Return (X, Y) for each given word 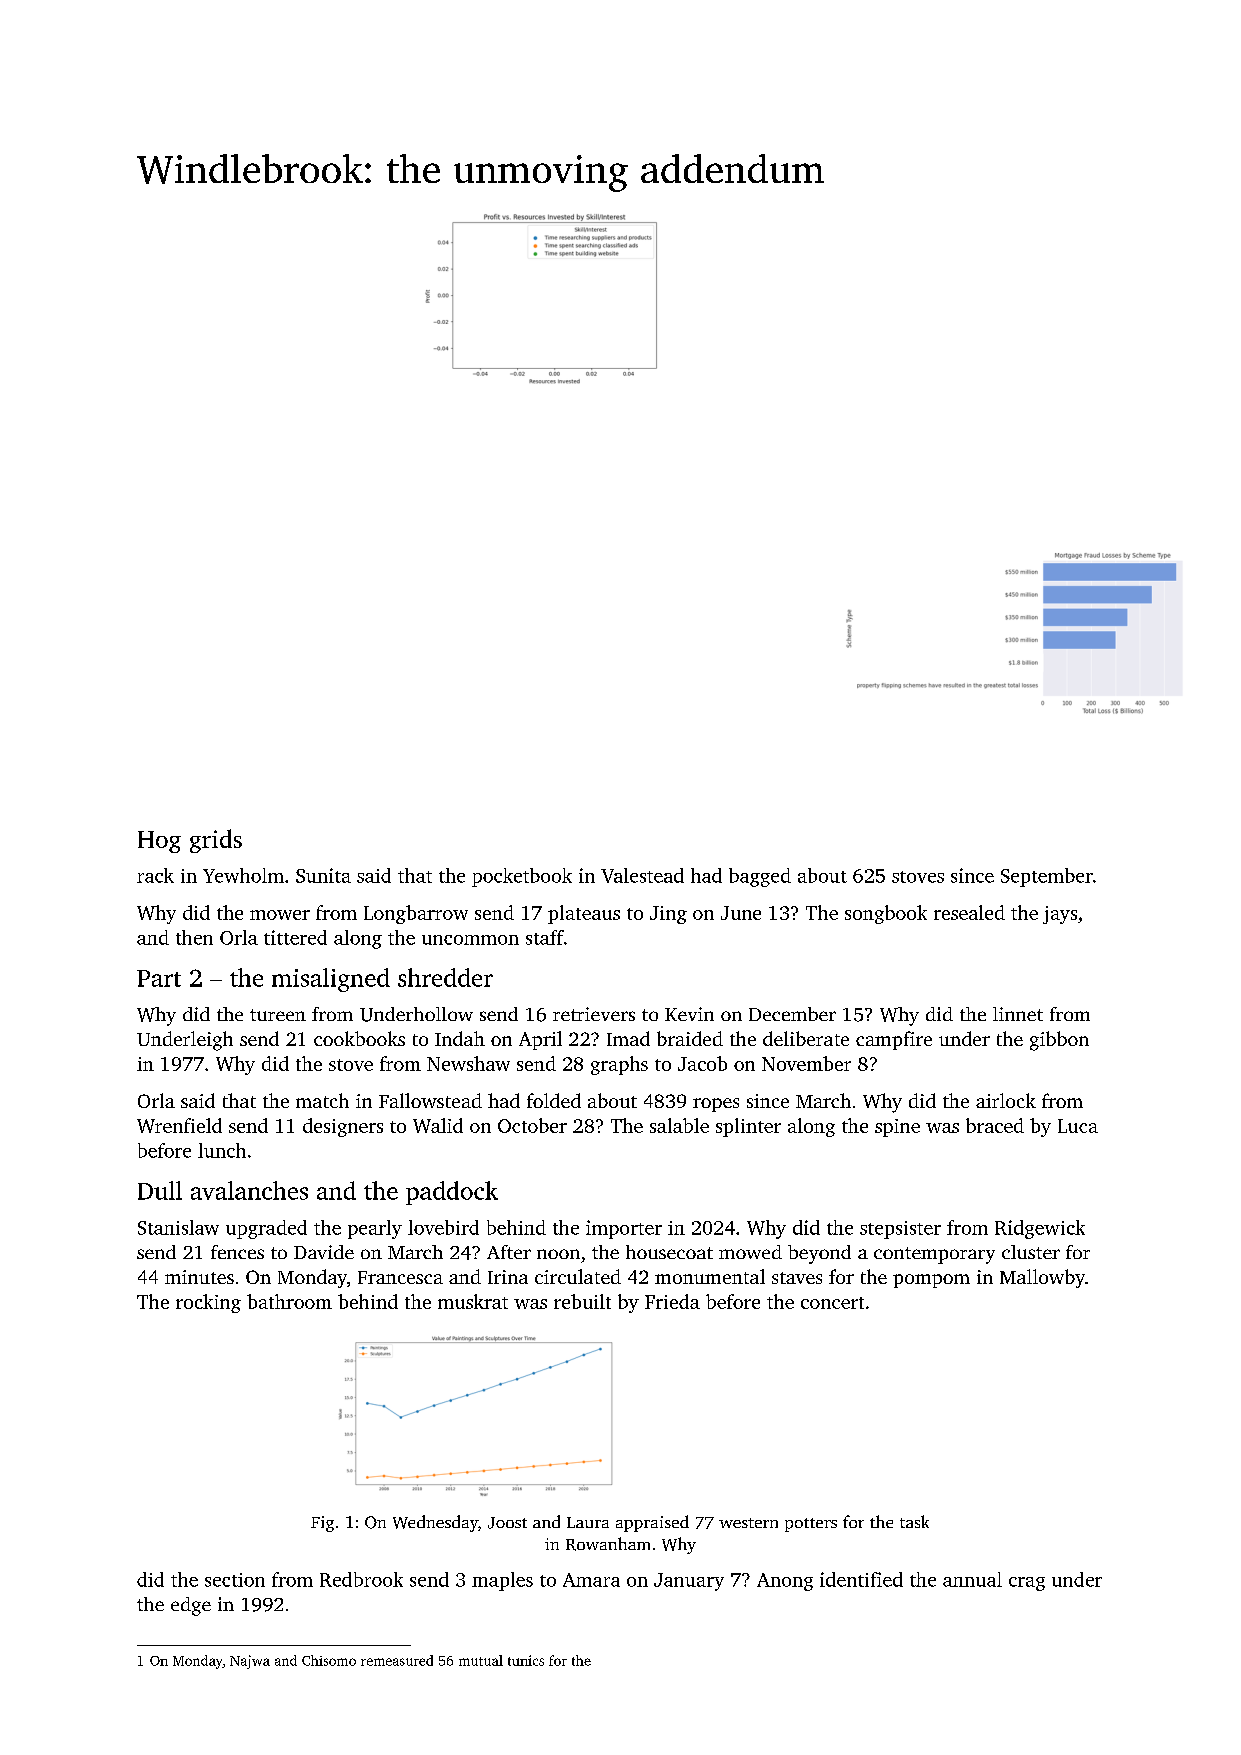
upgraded (266, 1229)
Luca (1078, 1126)
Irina (508, 1277)
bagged (760, 877)
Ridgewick (1040, 1229)
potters (811, 1525)
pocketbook (522, 877)
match (322, 1100)
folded (554, 1100)
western (748, 1523)
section (235, 1580)
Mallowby (1042, 1278)
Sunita (323, 875)
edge (191, 1606)
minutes (199, 1277)
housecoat (669, 1252)
